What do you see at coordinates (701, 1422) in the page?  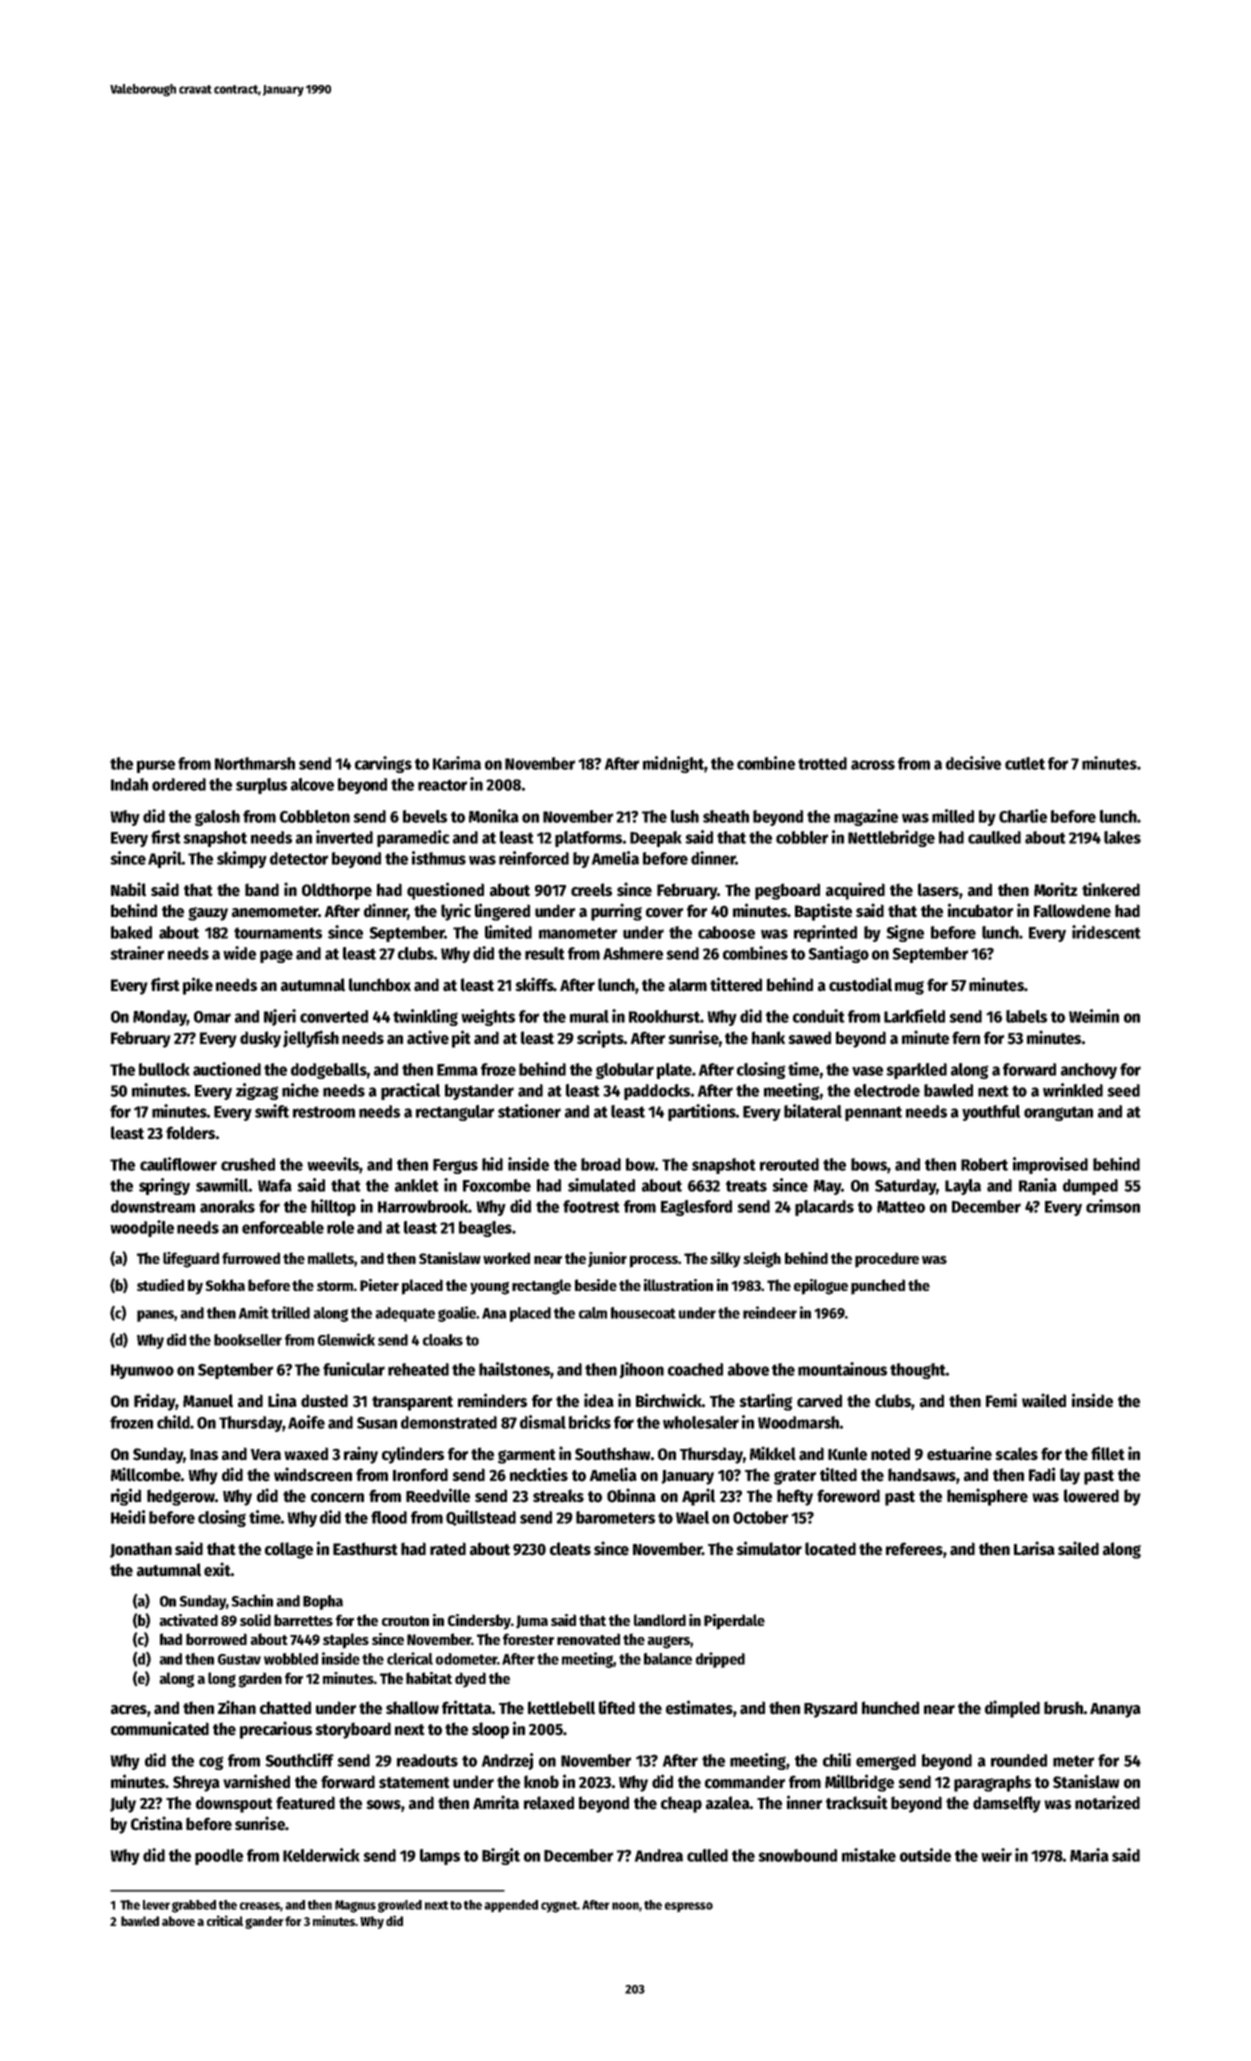 I see `wholesaler` at bounding box center [701, 1422].
